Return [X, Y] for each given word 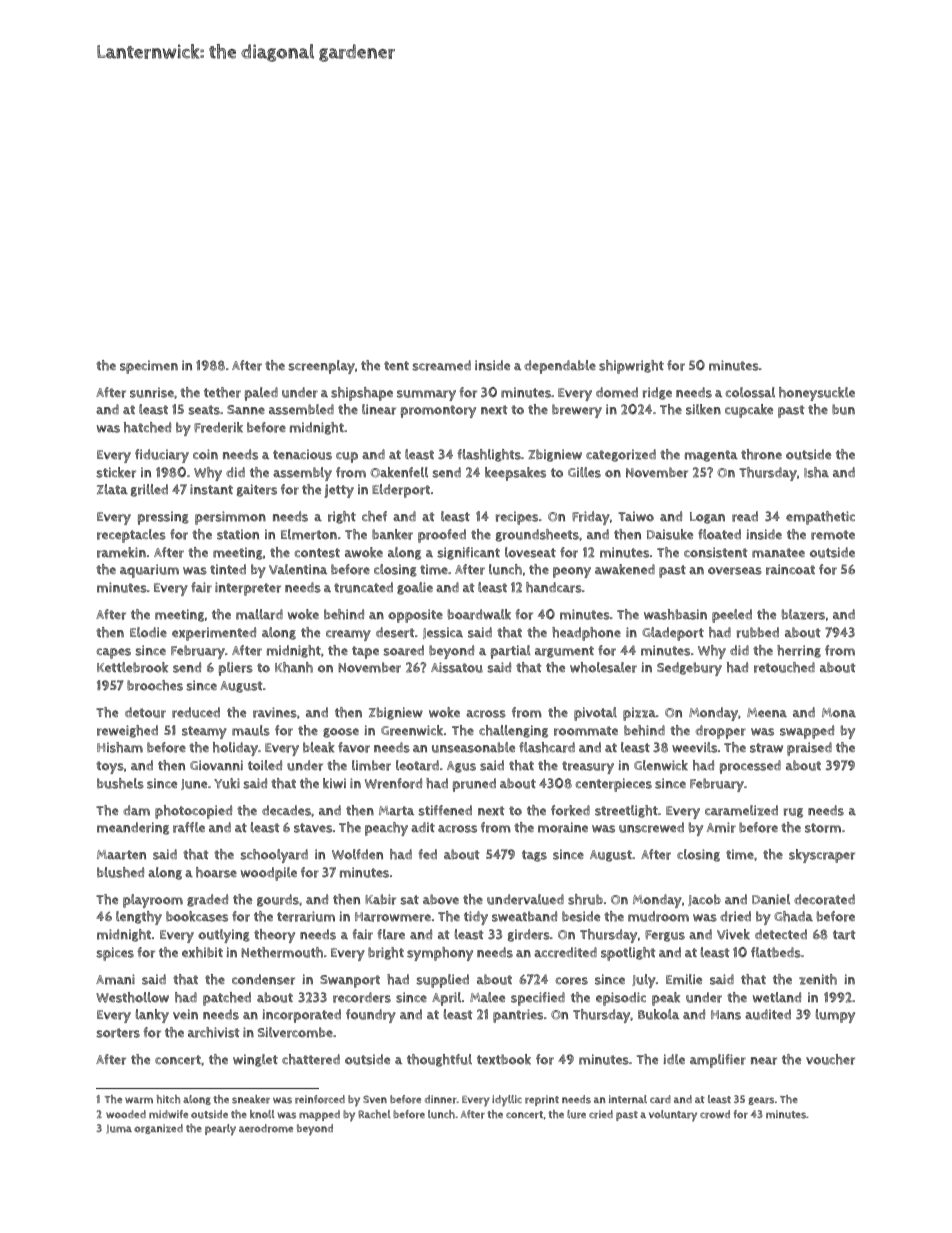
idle [674, 1059]
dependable [560, 367]
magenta [711, 456]
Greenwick [412, 730]
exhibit [202, 952]
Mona [839, 713]
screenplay [321, 367]
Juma [119, 1129]
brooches [155, 685]
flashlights [489, 455]
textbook [504, 1059]
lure [576, 1114]
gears [761, 1101]
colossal [750, 392]
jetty [339, 491]
